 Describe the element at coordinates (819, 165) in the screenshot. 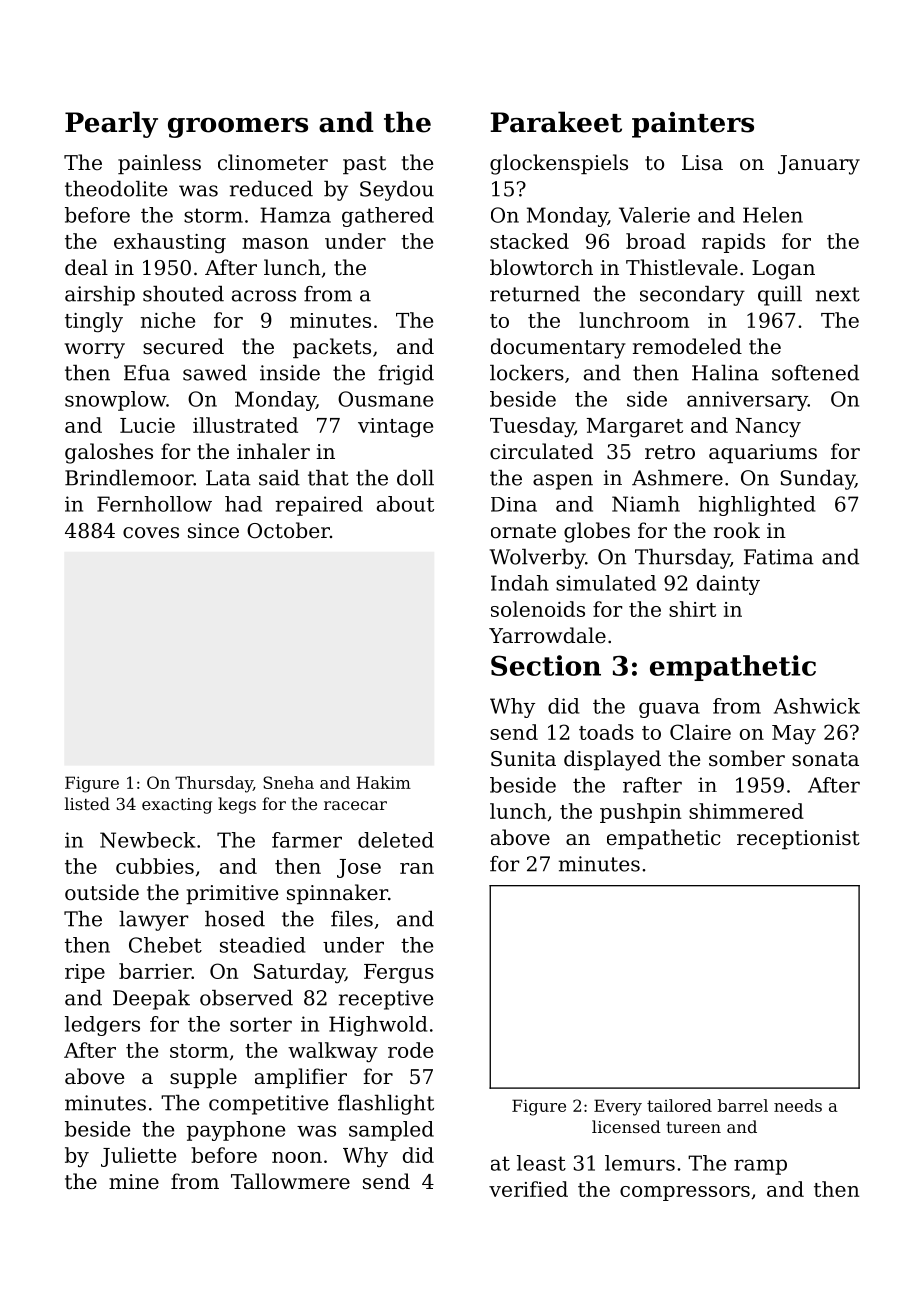

I see `January` at that location.
